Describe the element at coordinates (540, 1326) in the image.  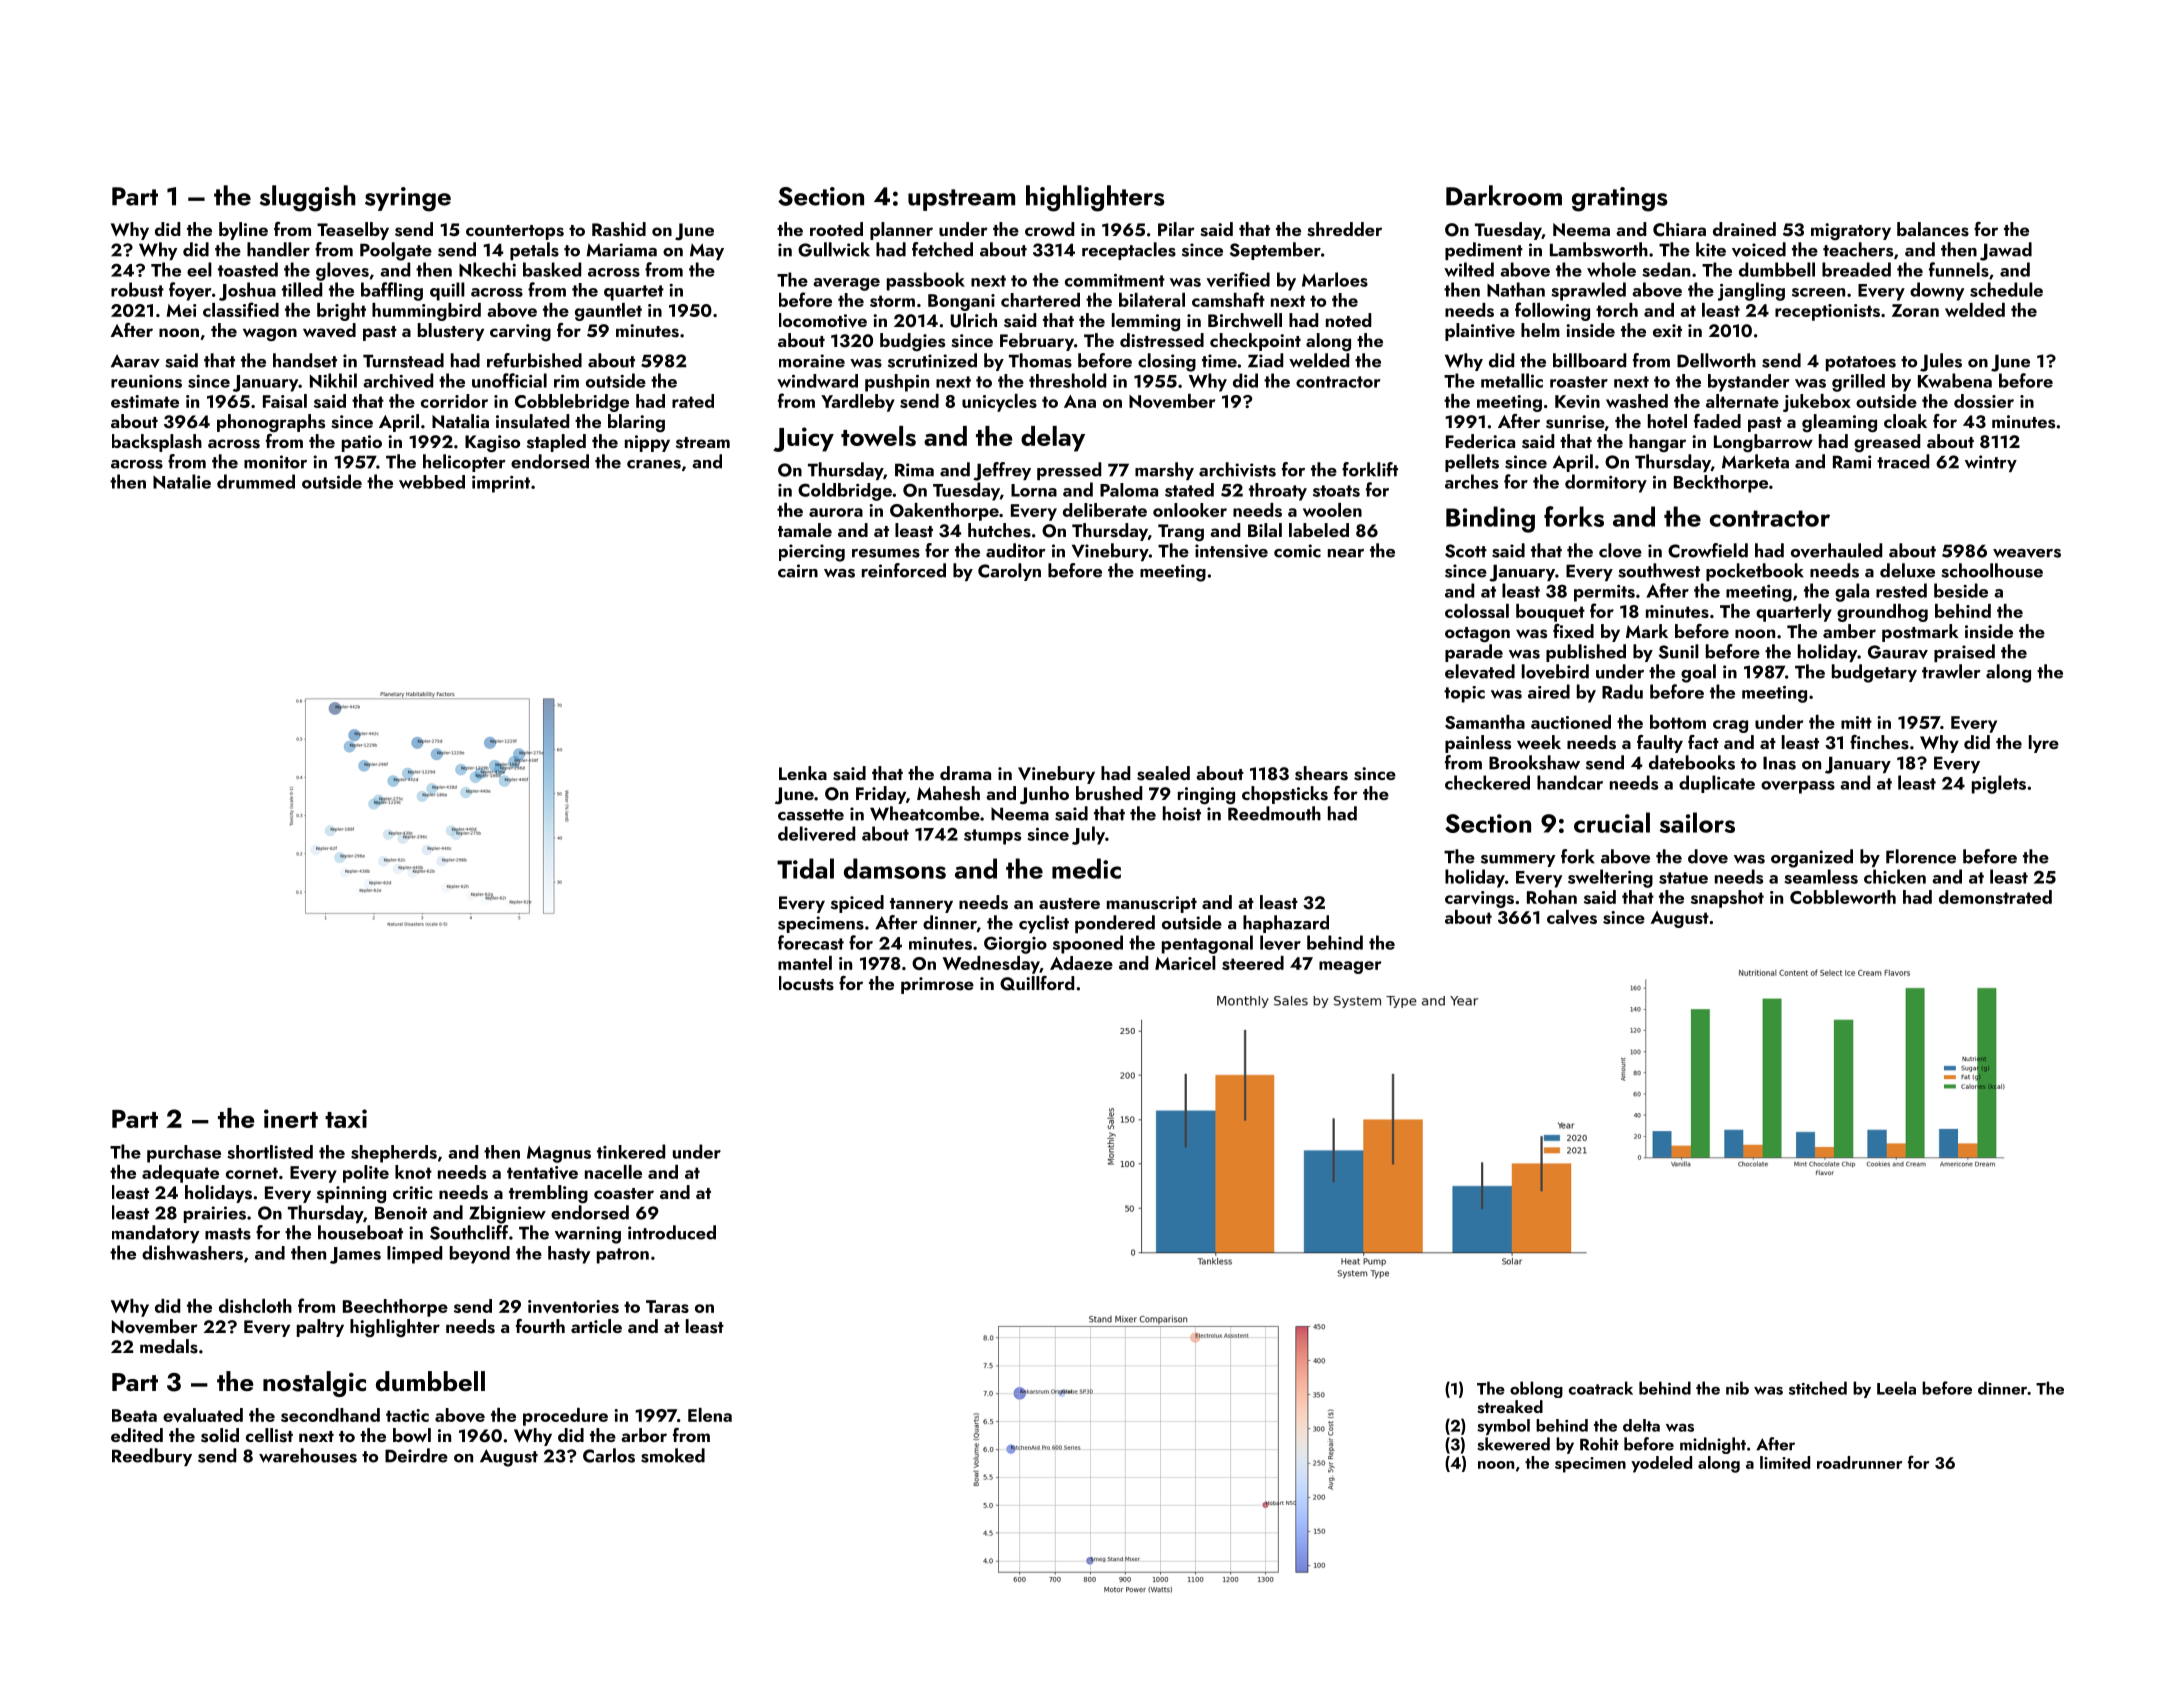
I see `fourth` at that location.
